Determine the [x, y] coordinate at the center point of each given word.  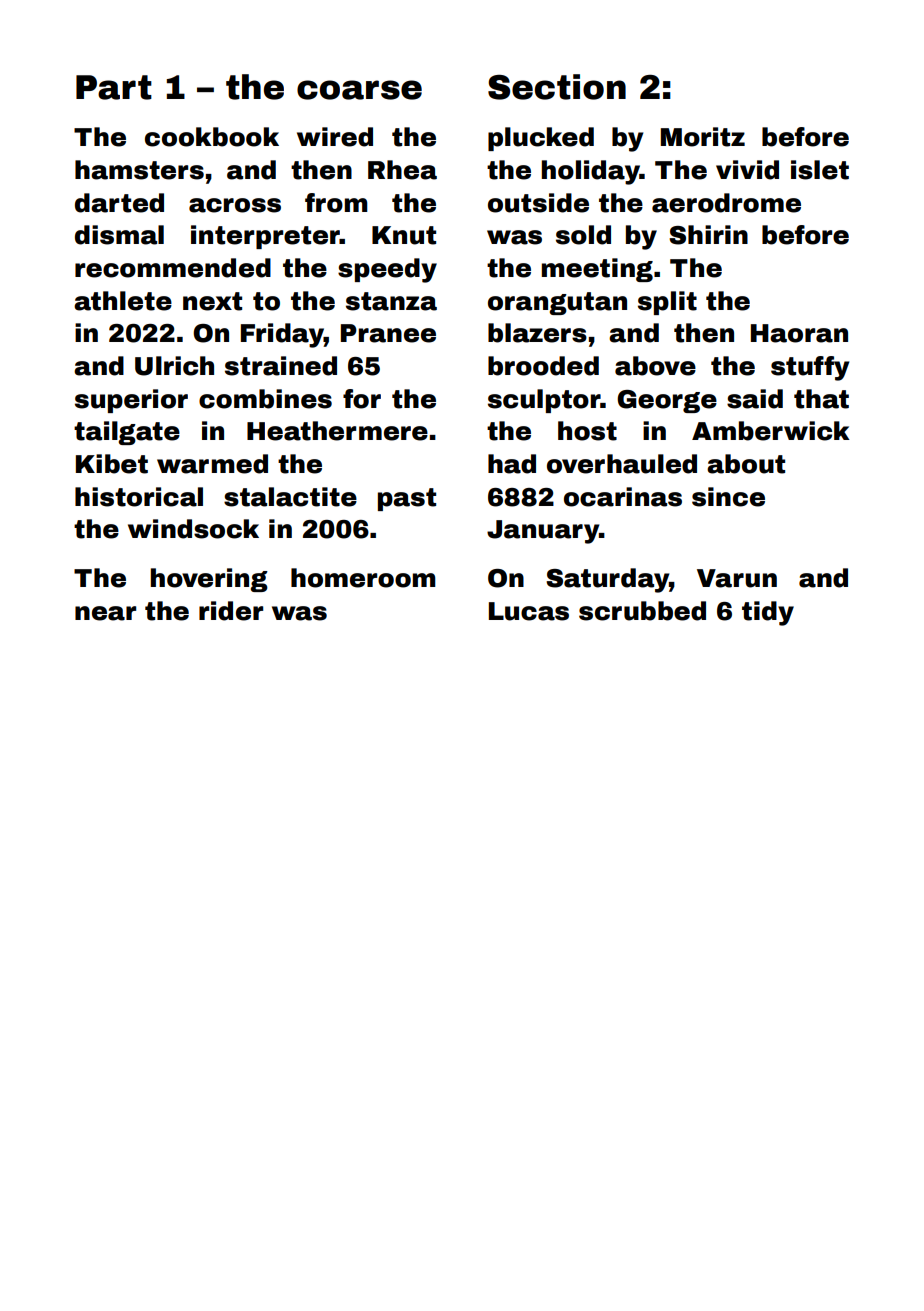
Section [557, 87]
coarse [359, 90]
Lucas [529, 611]
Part [114, 87]
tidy [768, 613]
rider [231, 611]
